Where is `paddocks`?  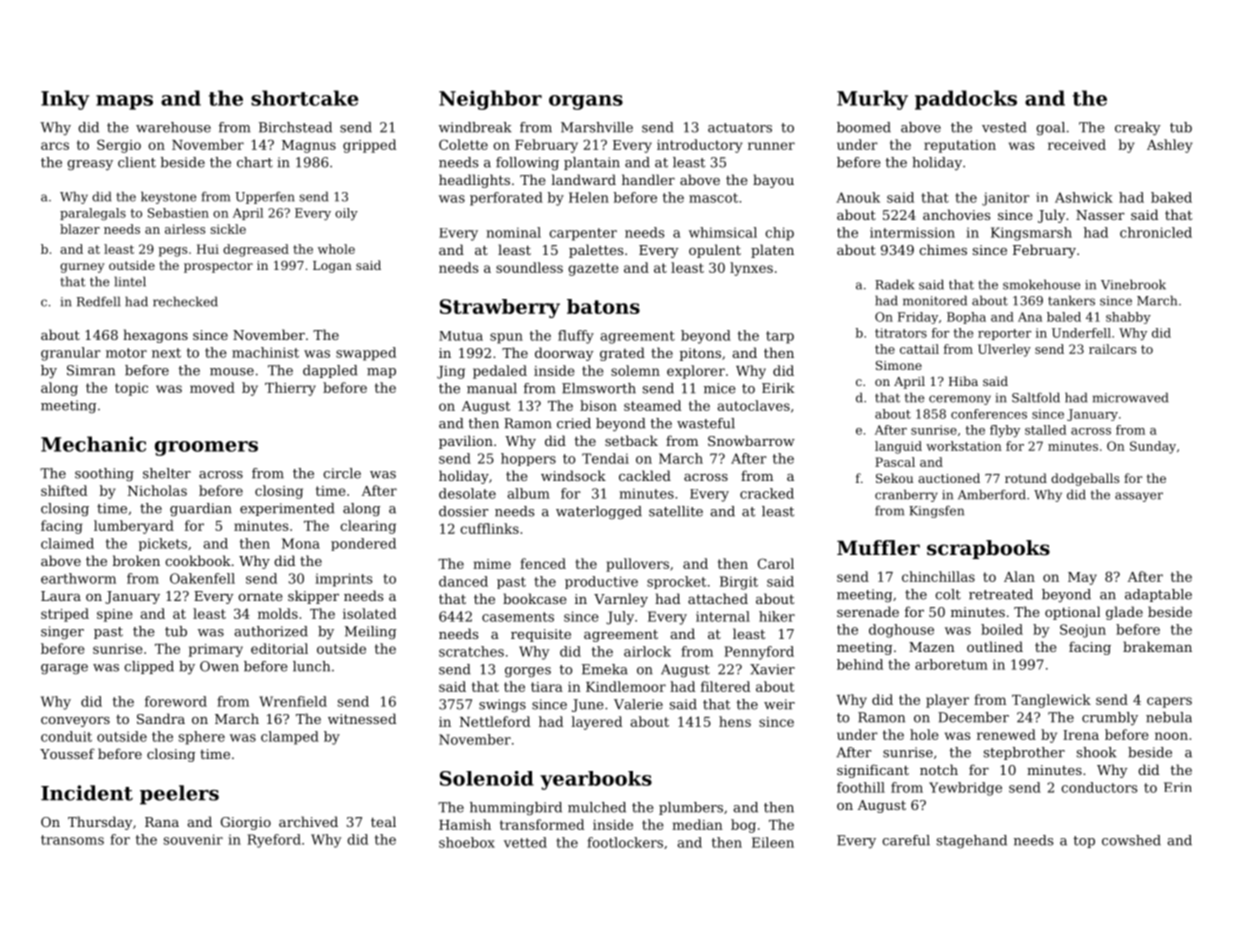 paddocks is located at coordinates (966, 100).
